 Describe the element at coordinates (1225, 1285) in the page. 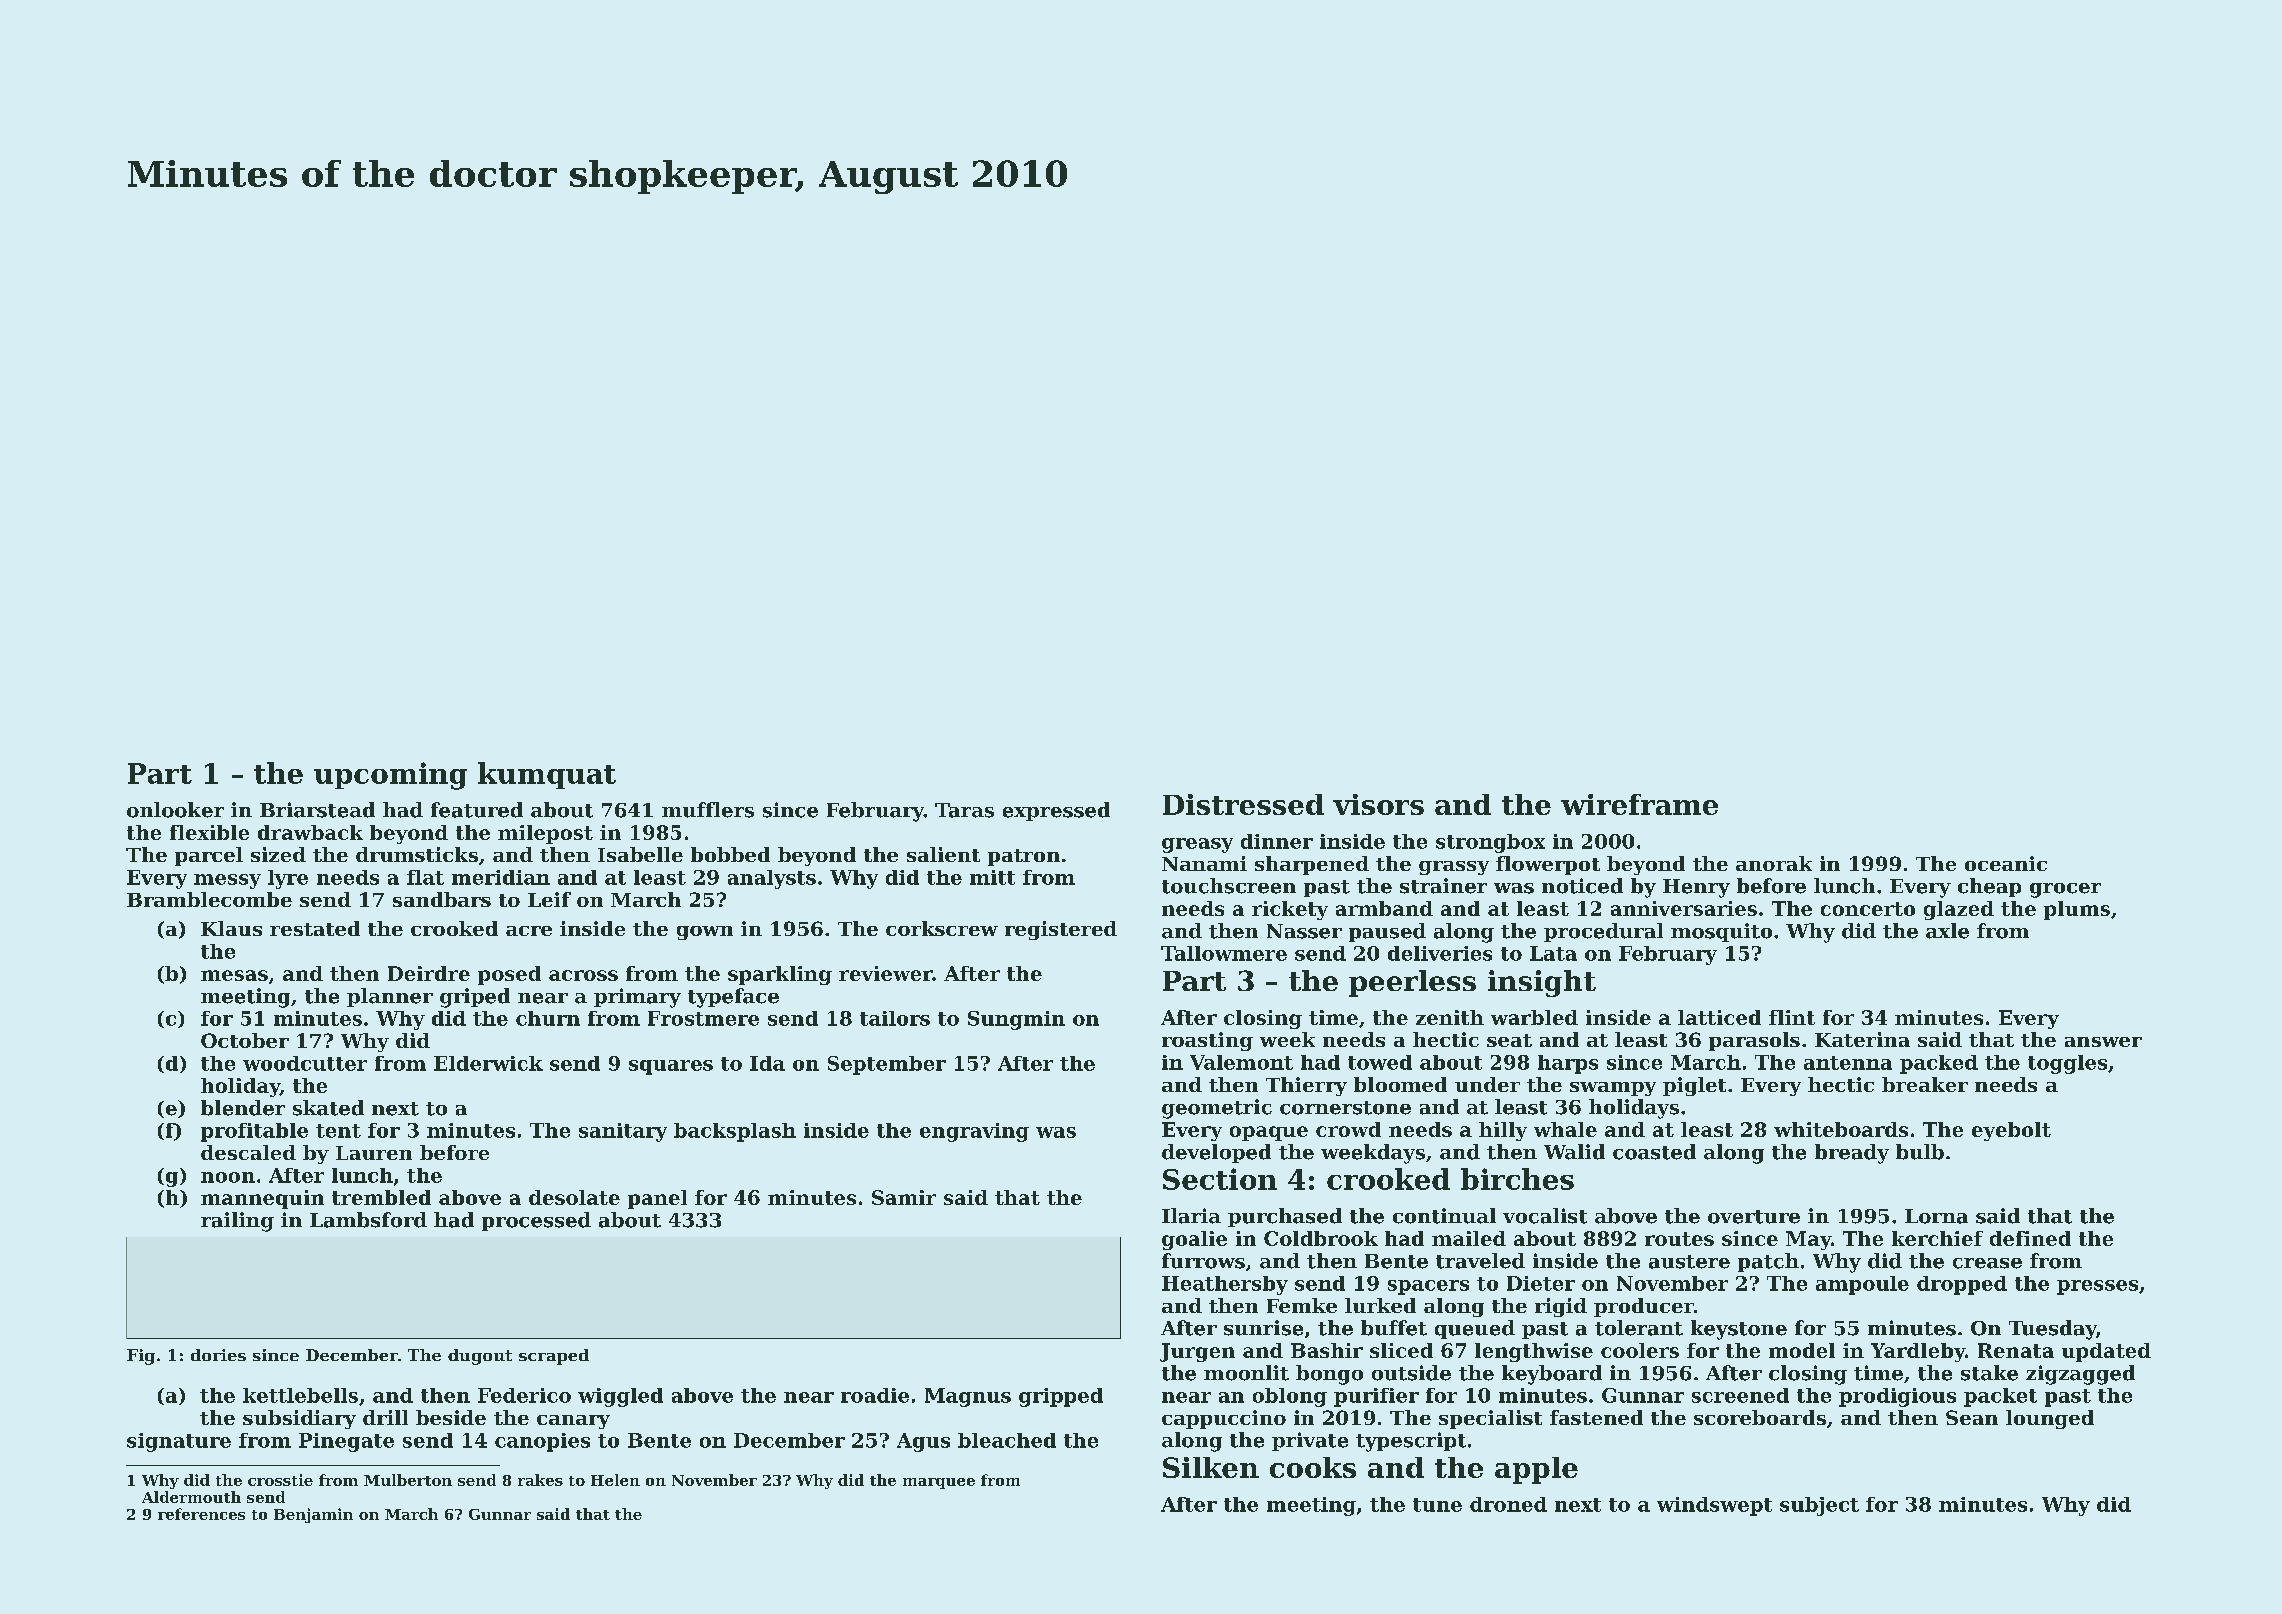

I see `Heathersby` at that location.
